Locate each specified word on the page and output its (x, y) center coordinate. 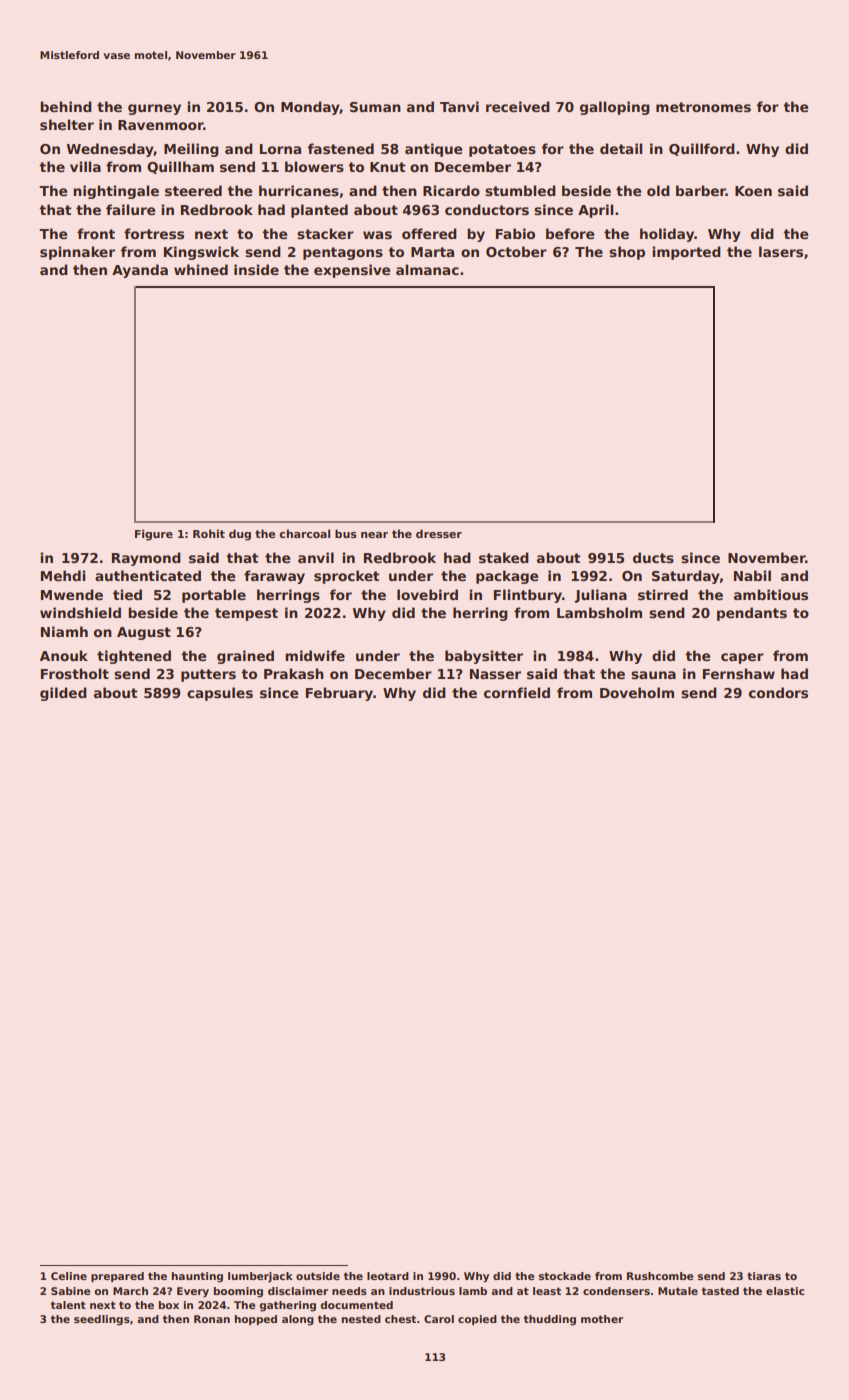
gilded (63, 694)
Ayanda (140, 271)
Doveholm (637, 692)
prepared (117, 1277)
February (339, 694)
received (518, 106)
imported (686, 253)
